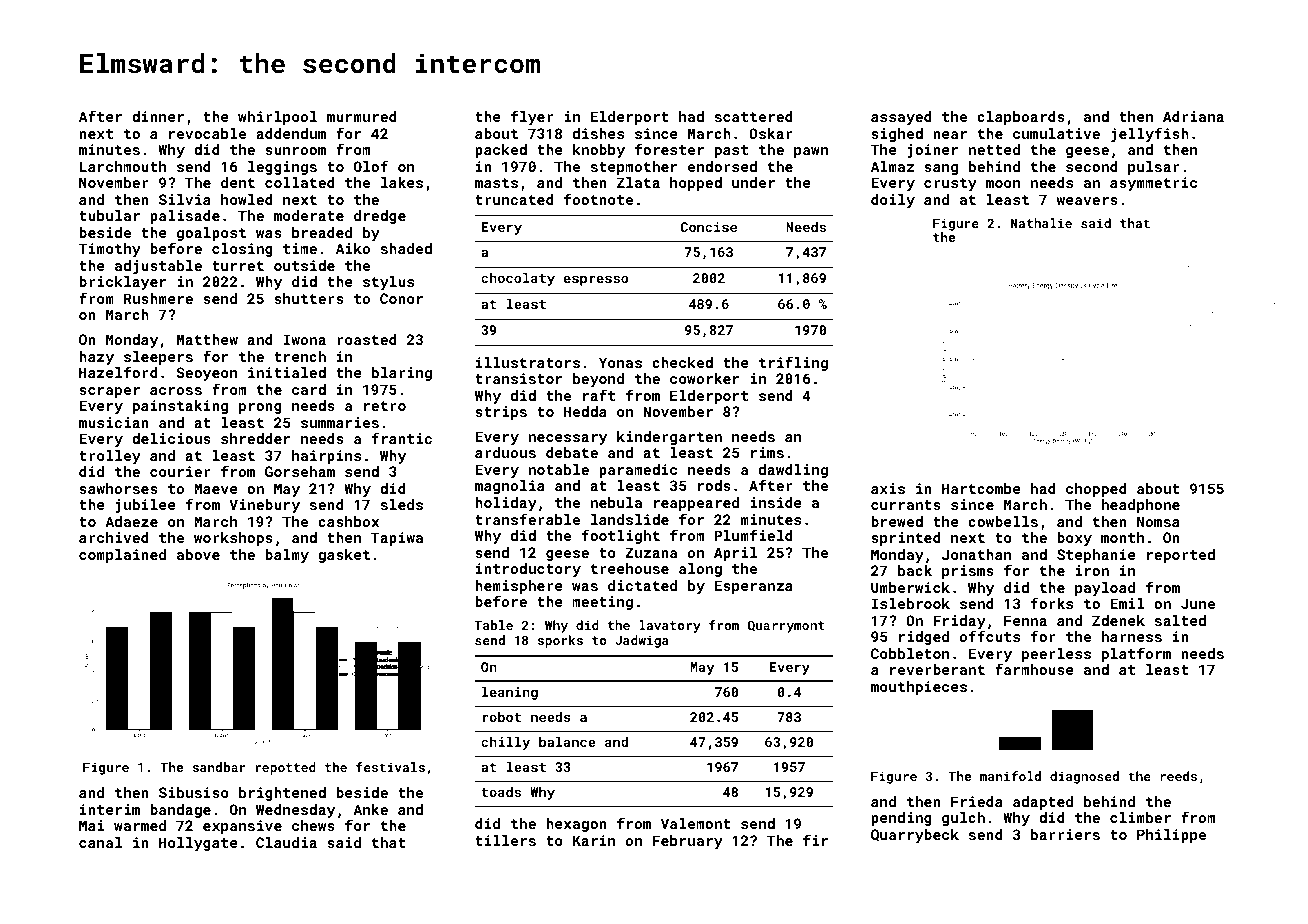 This image has width=1308, height=924. I want to click on netted, so click(994, 149).
